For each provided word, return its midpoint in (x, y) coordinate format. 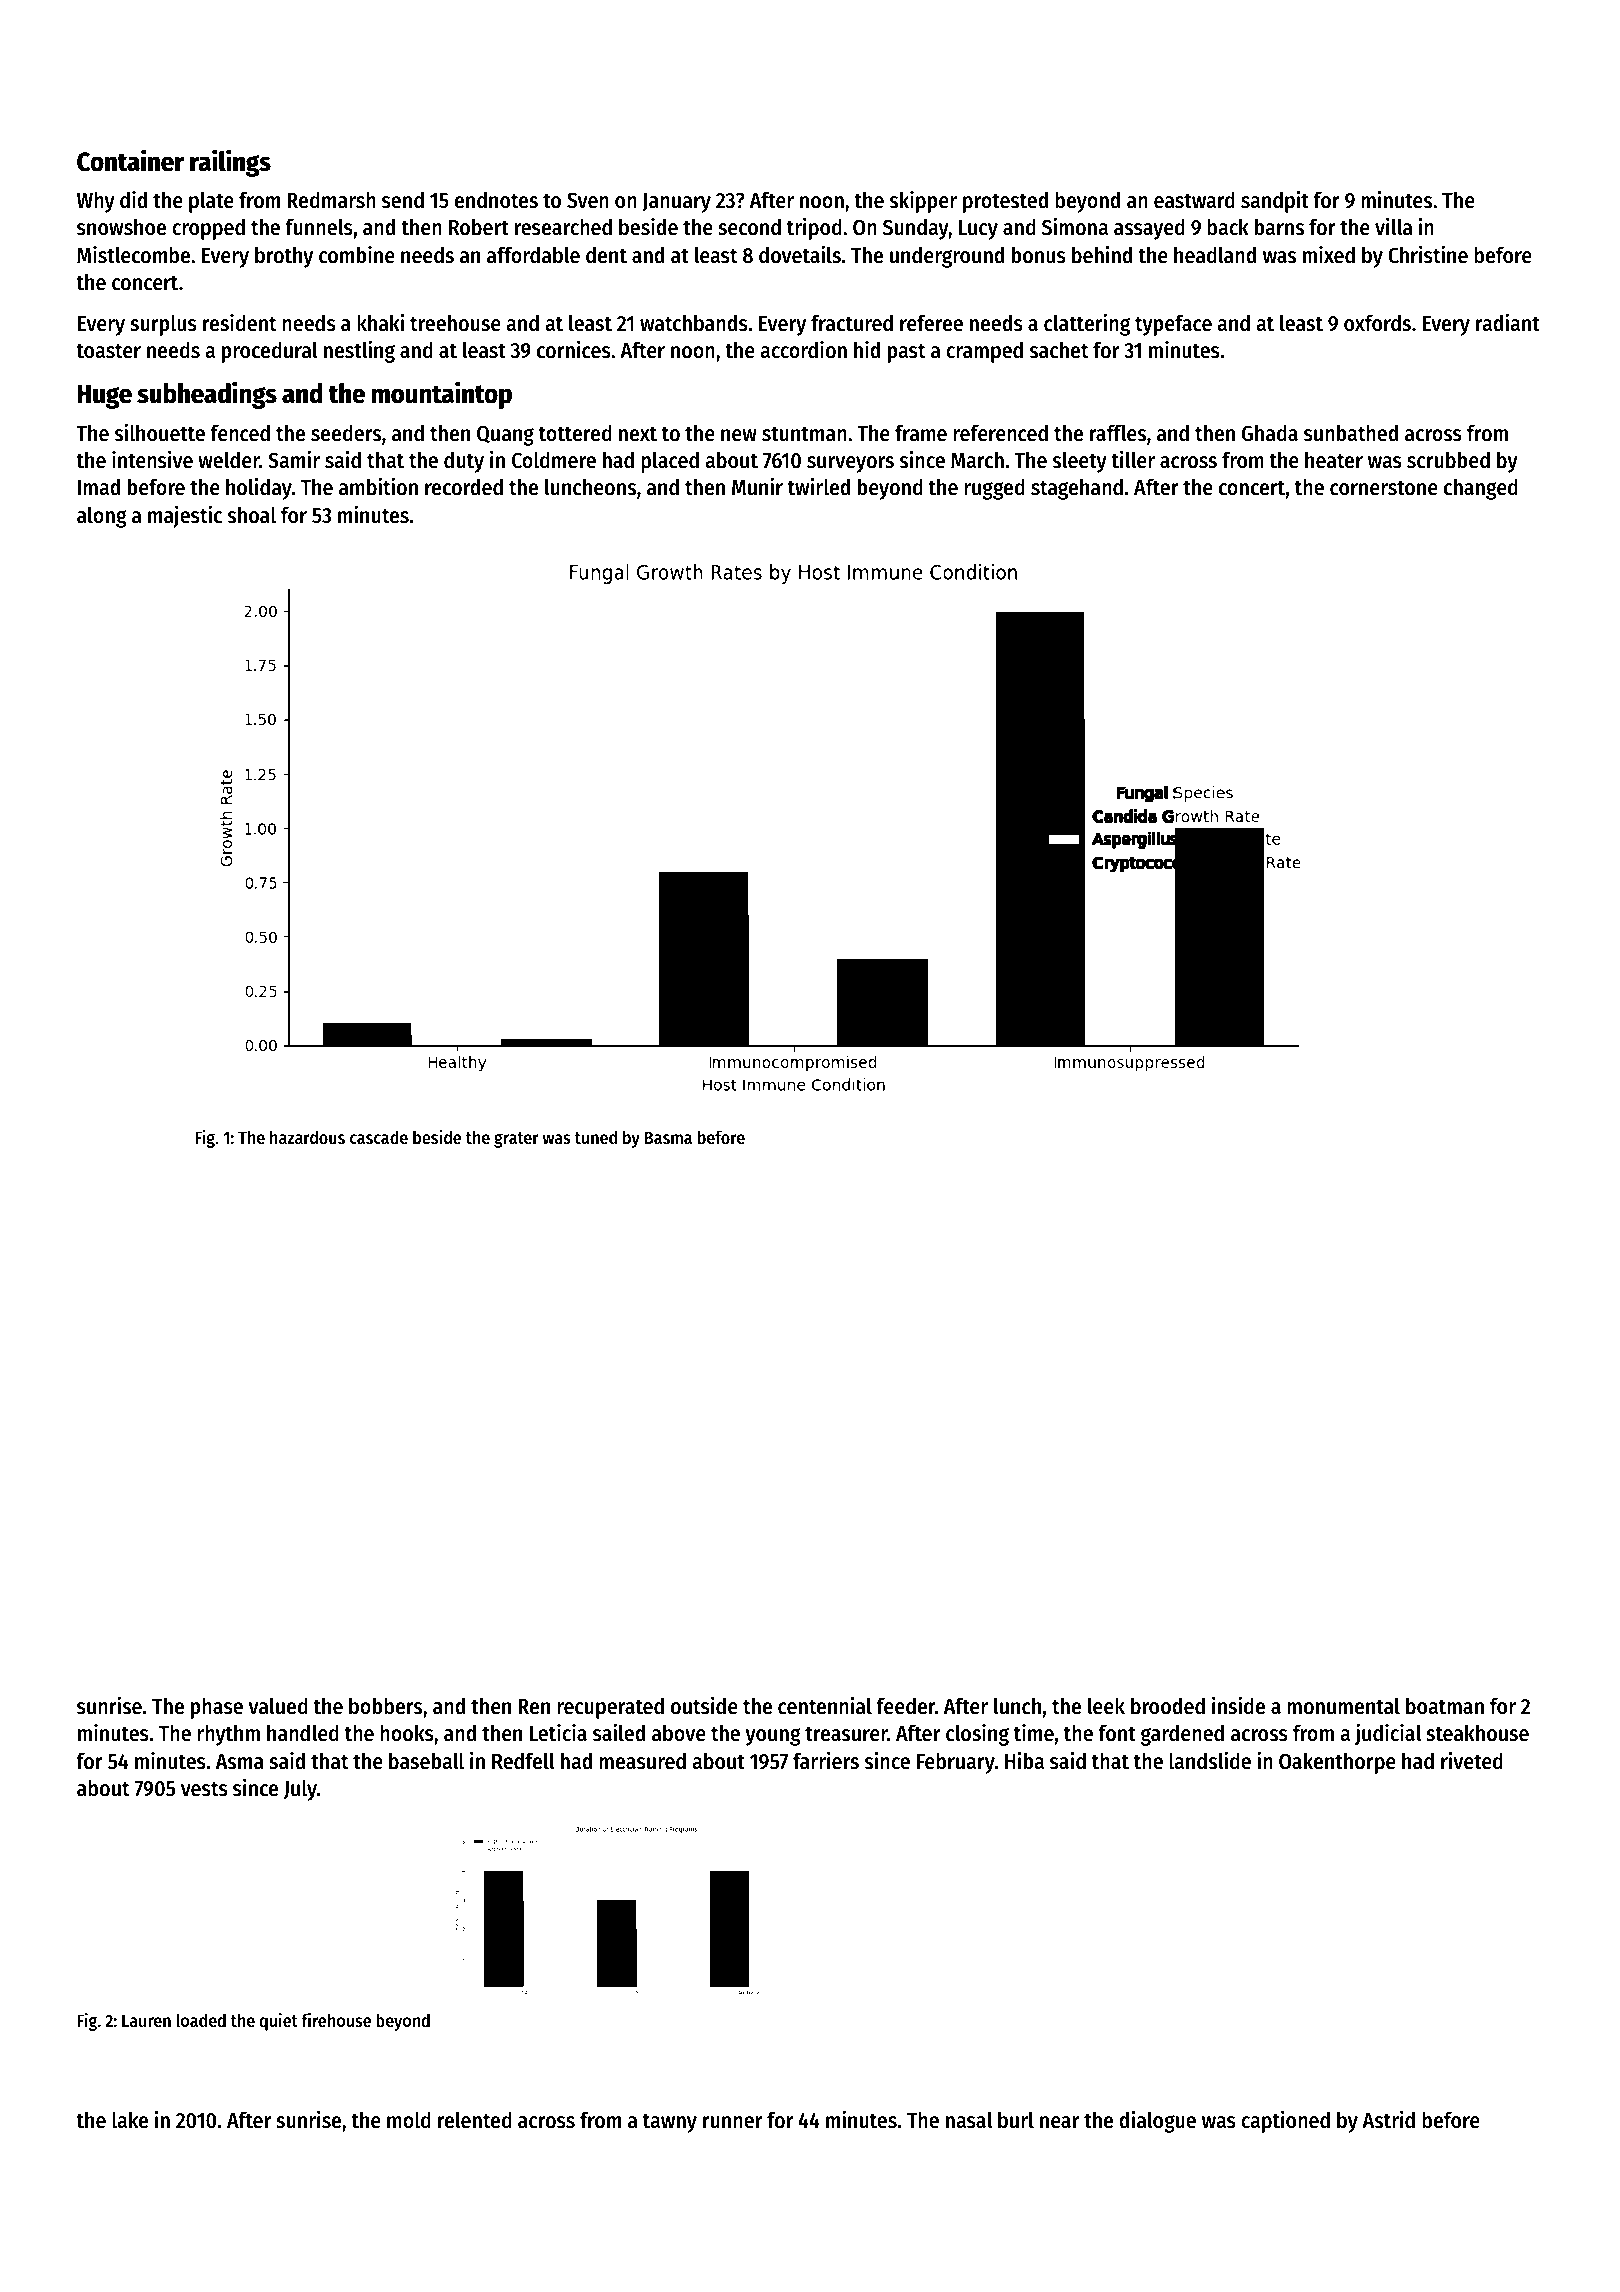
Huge (104, 396)
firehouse (336, 2020)
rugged (994, 489)
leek (1106, 1706)
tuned (596, 1137)
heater (1334, 460)
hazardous (307, 1137)
